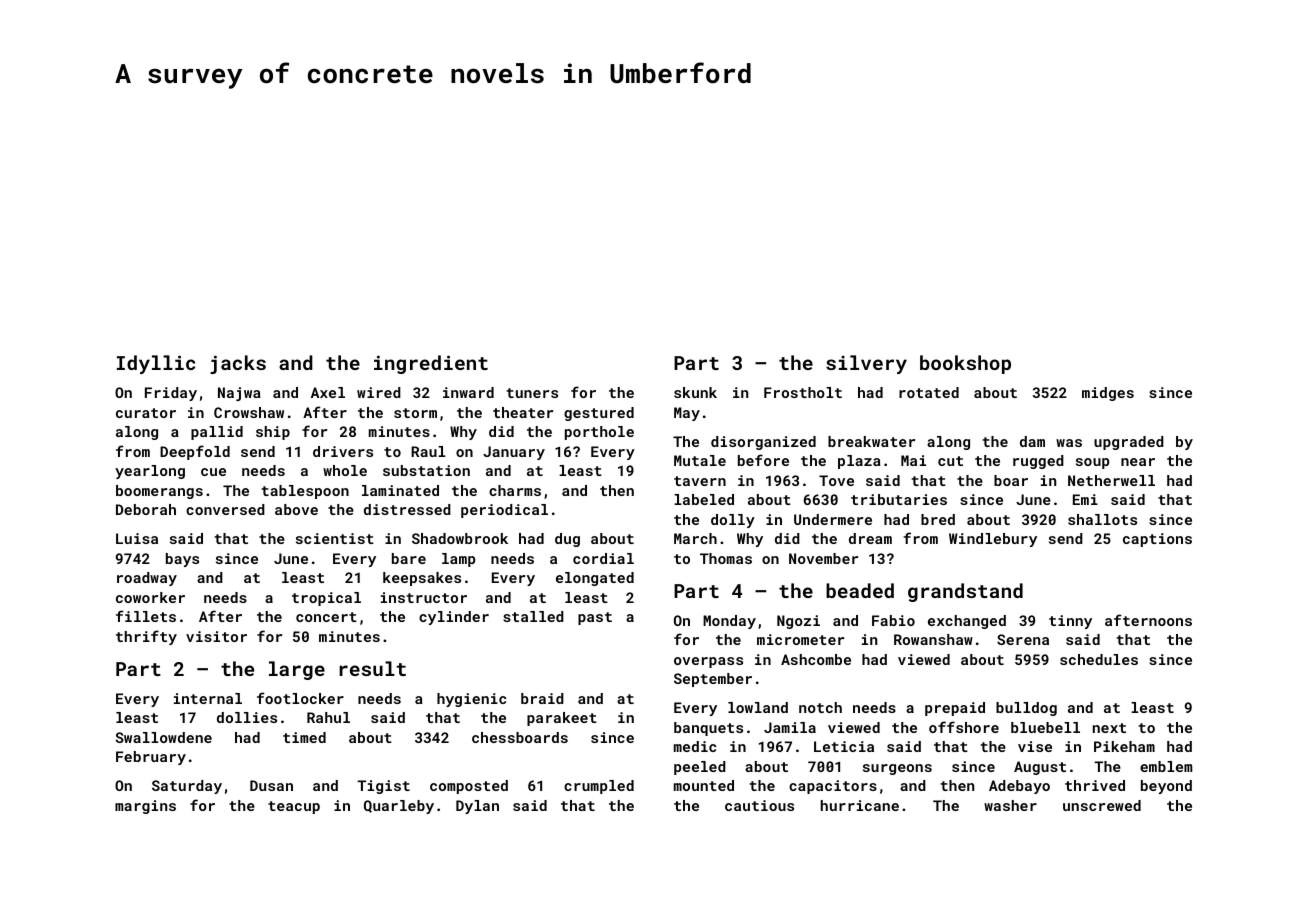 The width and height of the screenshot is (1308, 924). What do you see at coordinates (145, 807) in the screenshot?
I see `margins` at bounding box center [145, 807].
